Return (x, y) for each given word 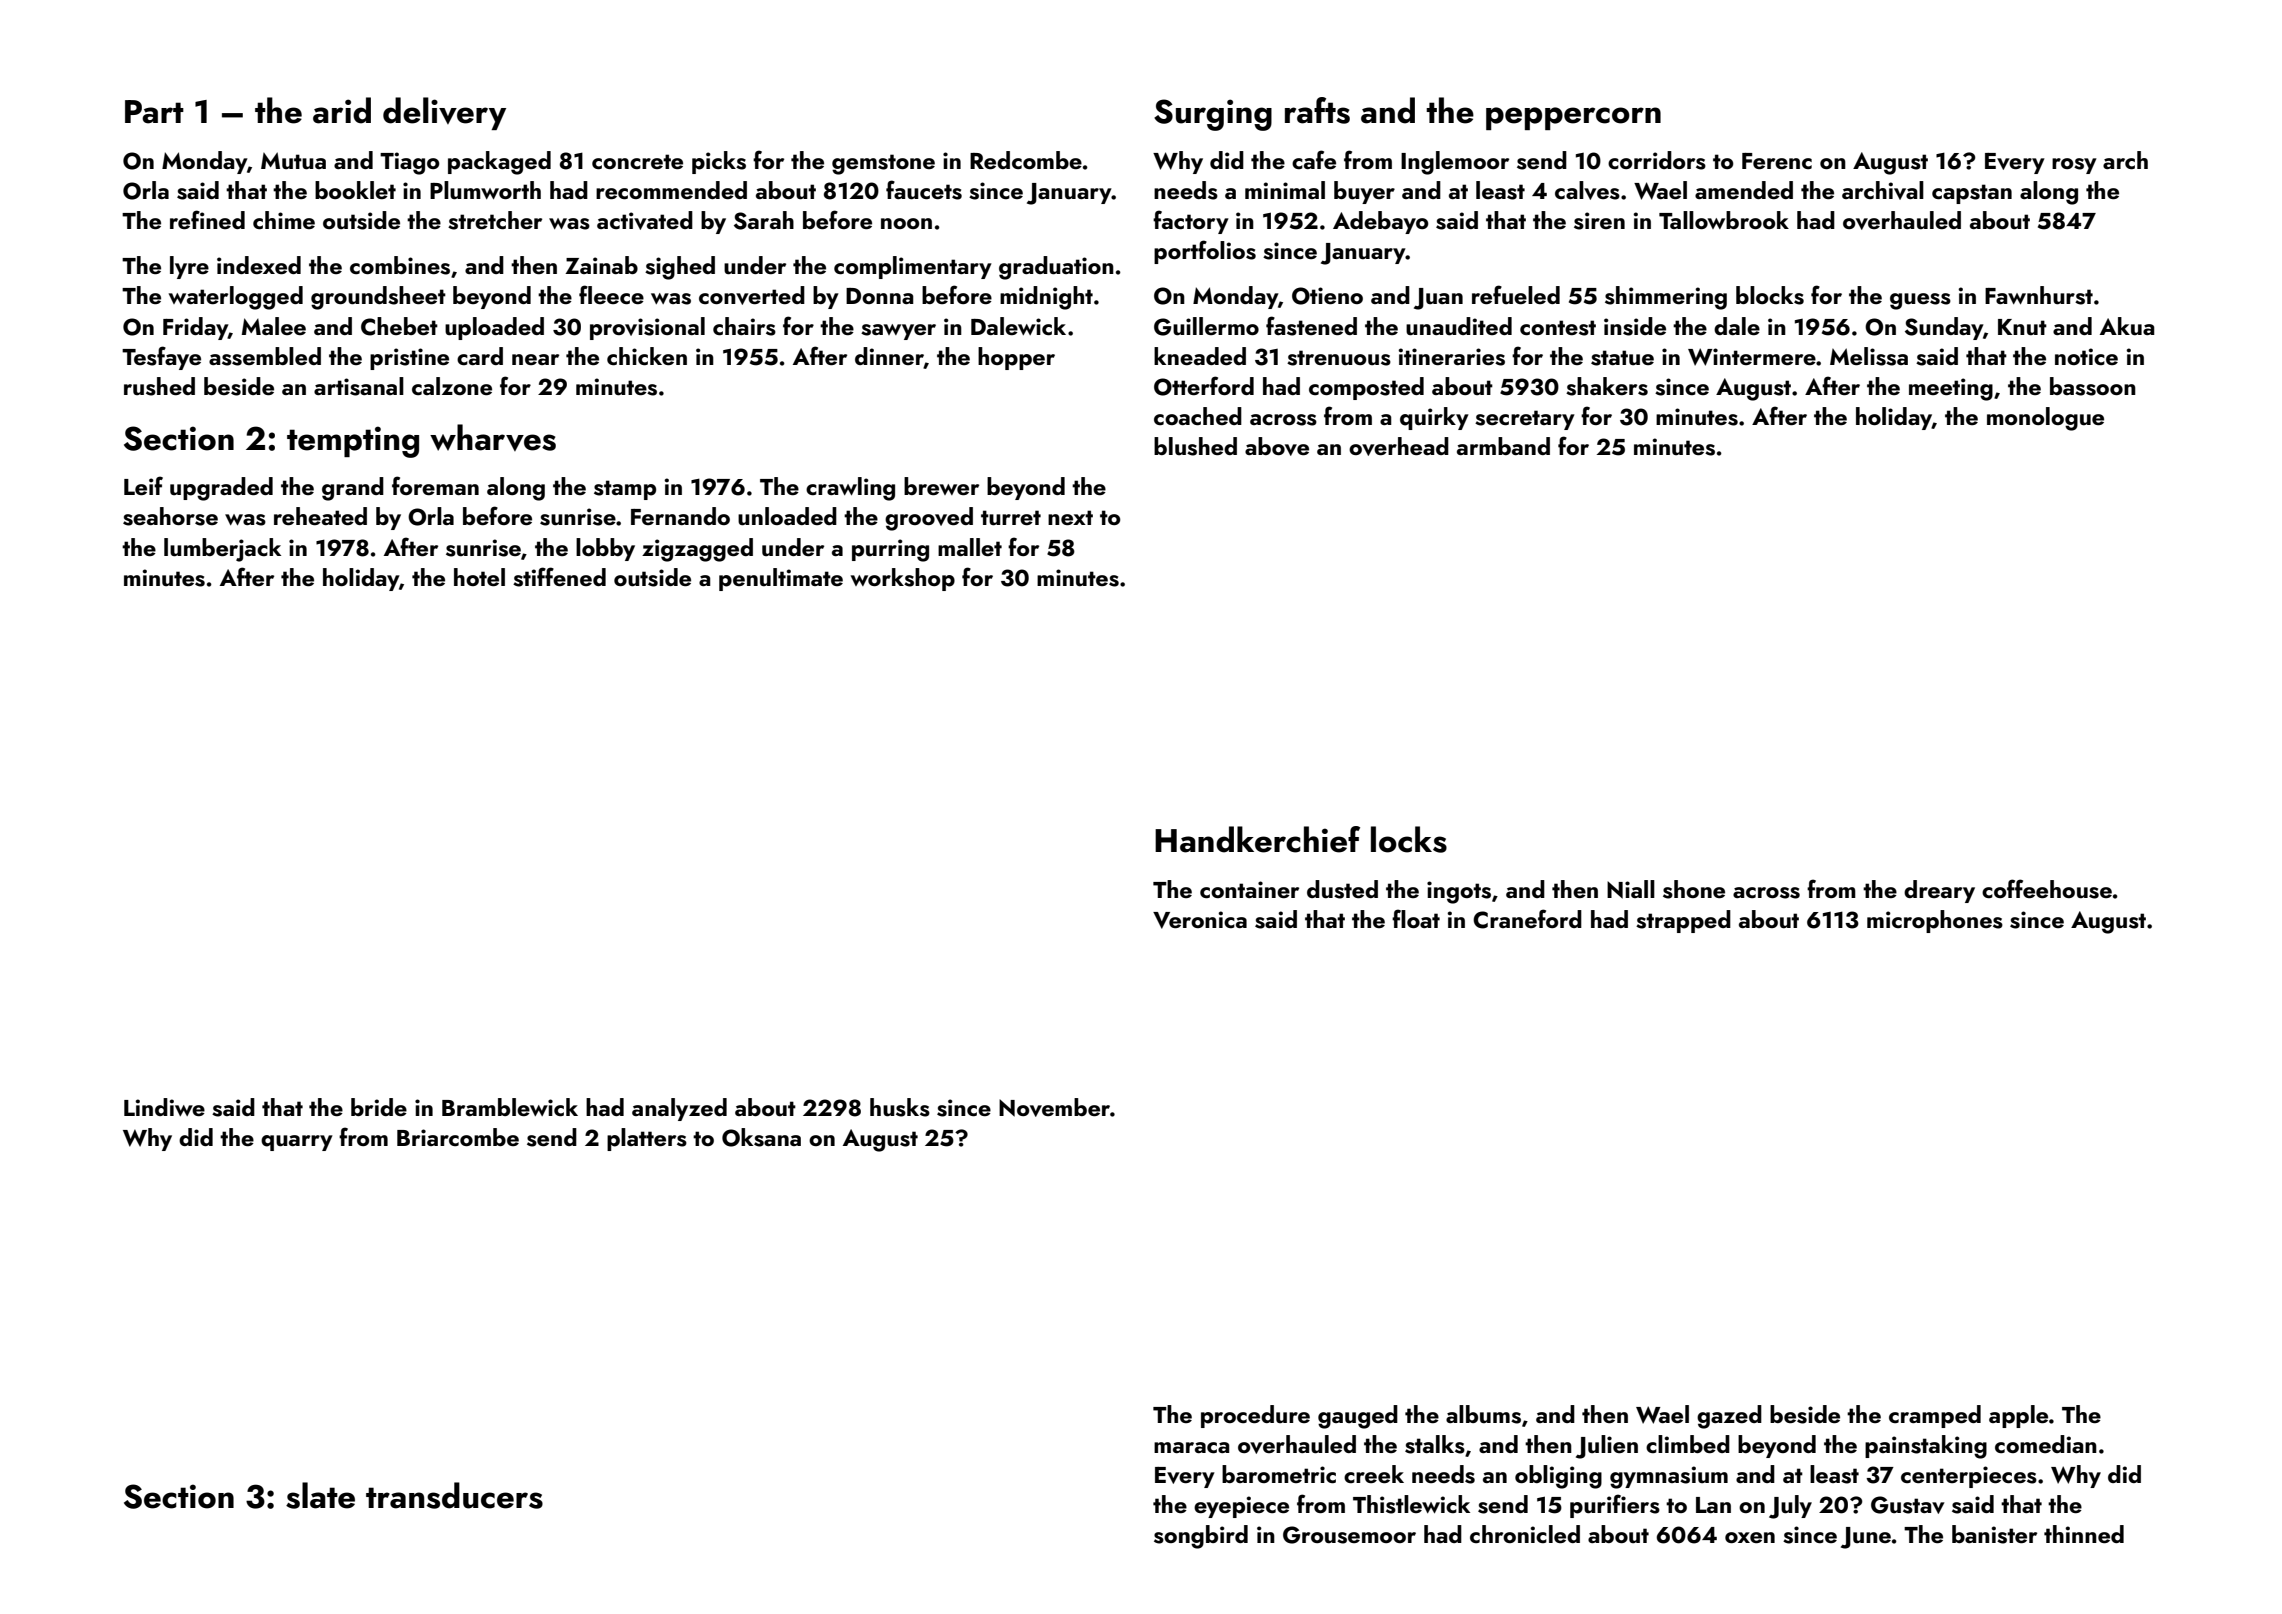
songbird (1201, 1537)
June (1866, 1538)
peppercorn (1573, 118)
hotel (479, 577)
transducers (454, 1495)
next (1070, 517)
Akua (2127, 326)
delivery (444, 113)
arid (342, 110)
